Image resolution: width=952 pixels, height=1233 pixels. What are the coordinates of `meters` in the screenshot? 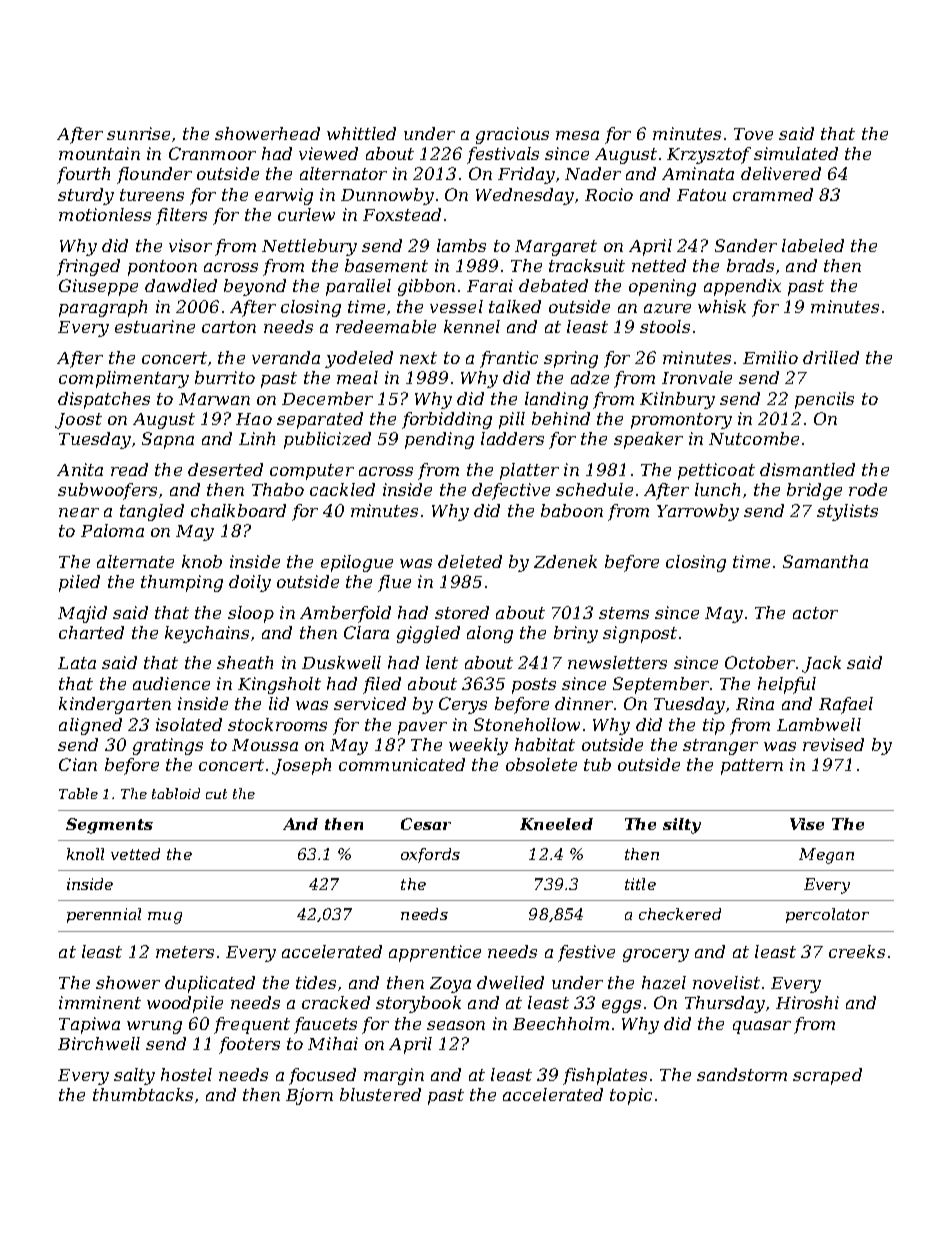 It's located at (185, 952).
